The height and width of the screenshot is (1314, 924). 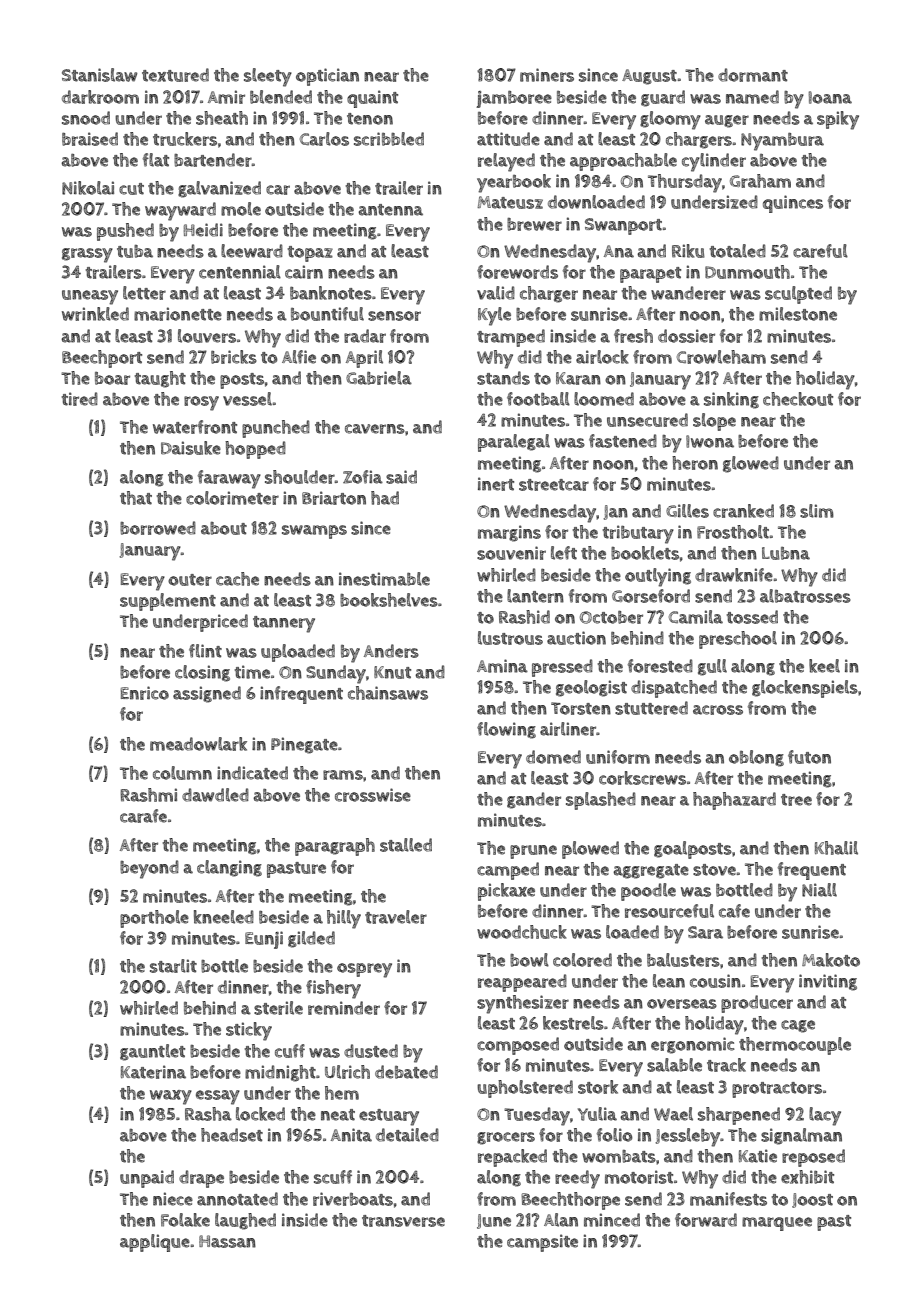 What do you see at coordinates (237, 579) in the screenshot?
I see `cache` at bounding box center [237, 579].
